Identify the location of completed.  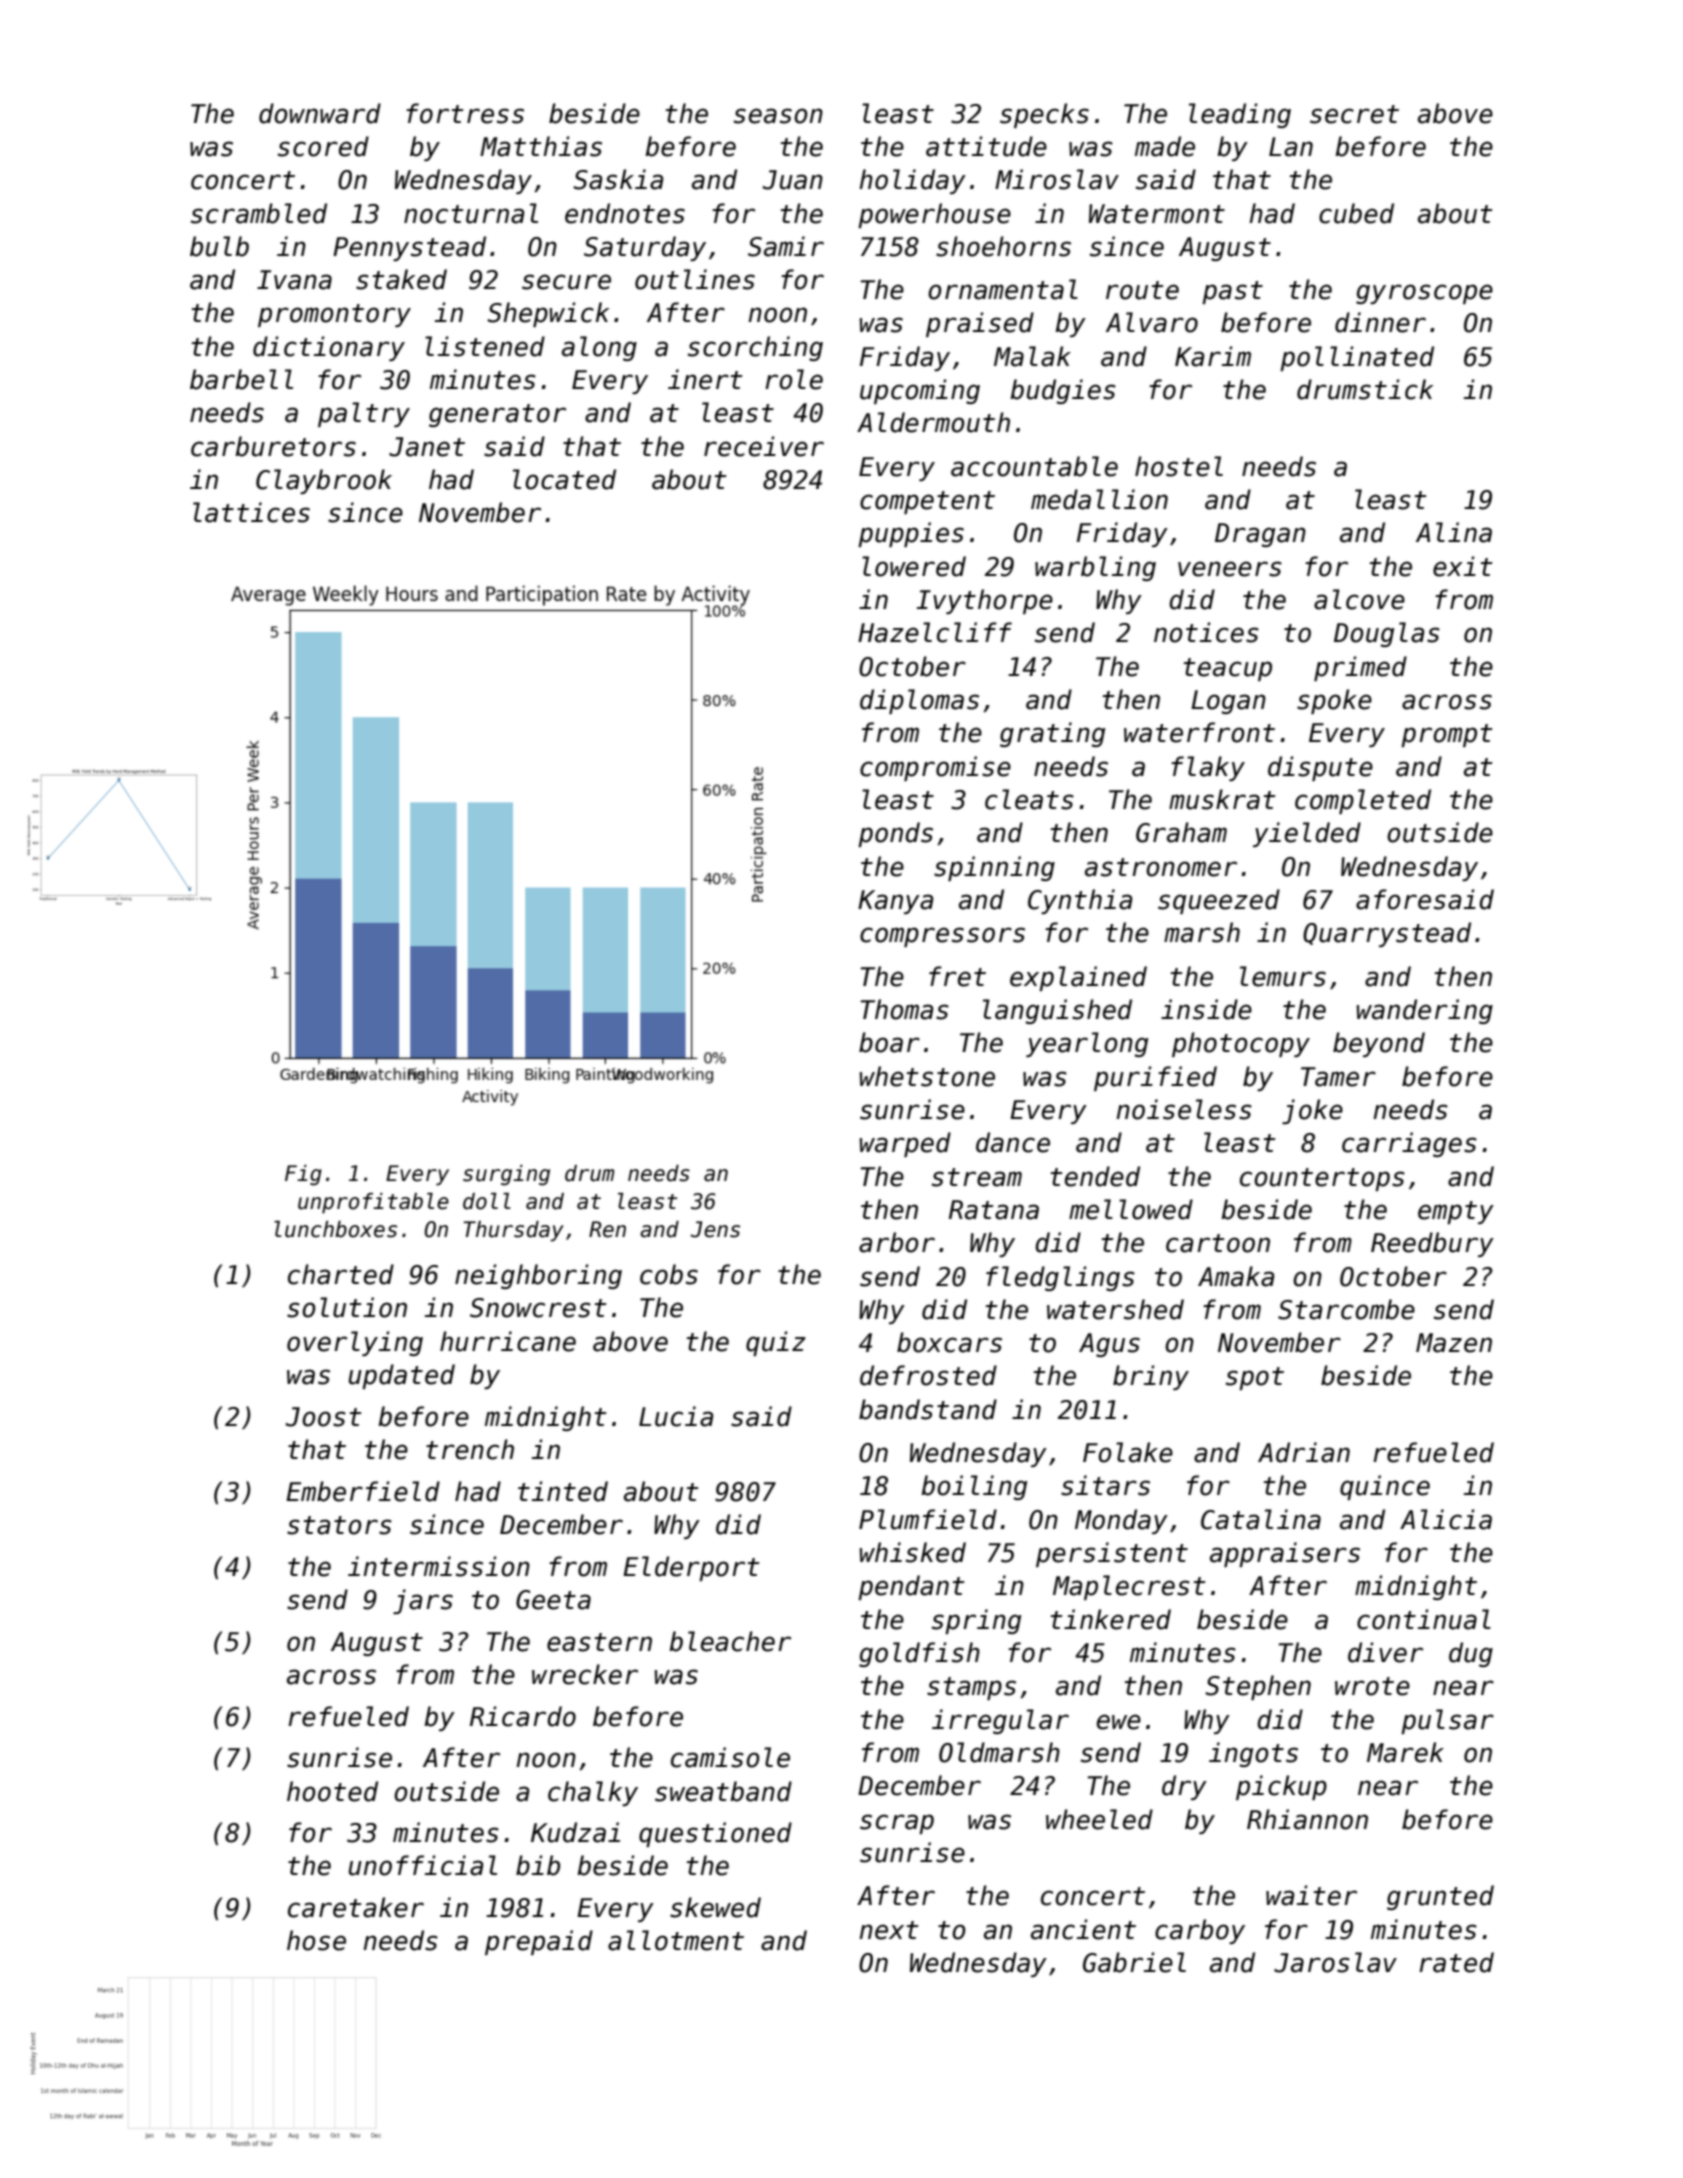
(1363, 801).
